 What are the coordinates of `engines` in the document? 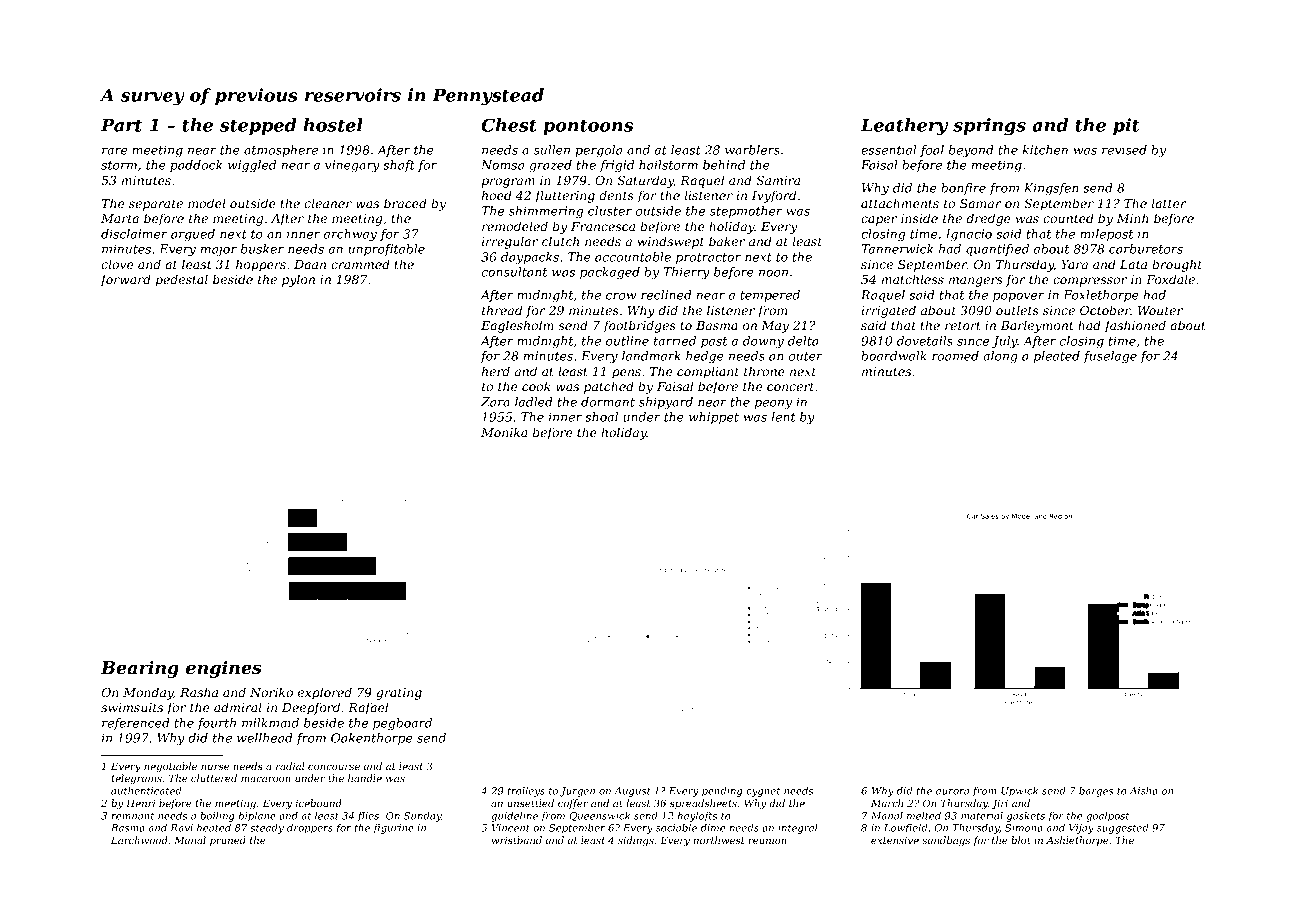 It's located at (224, 669).
